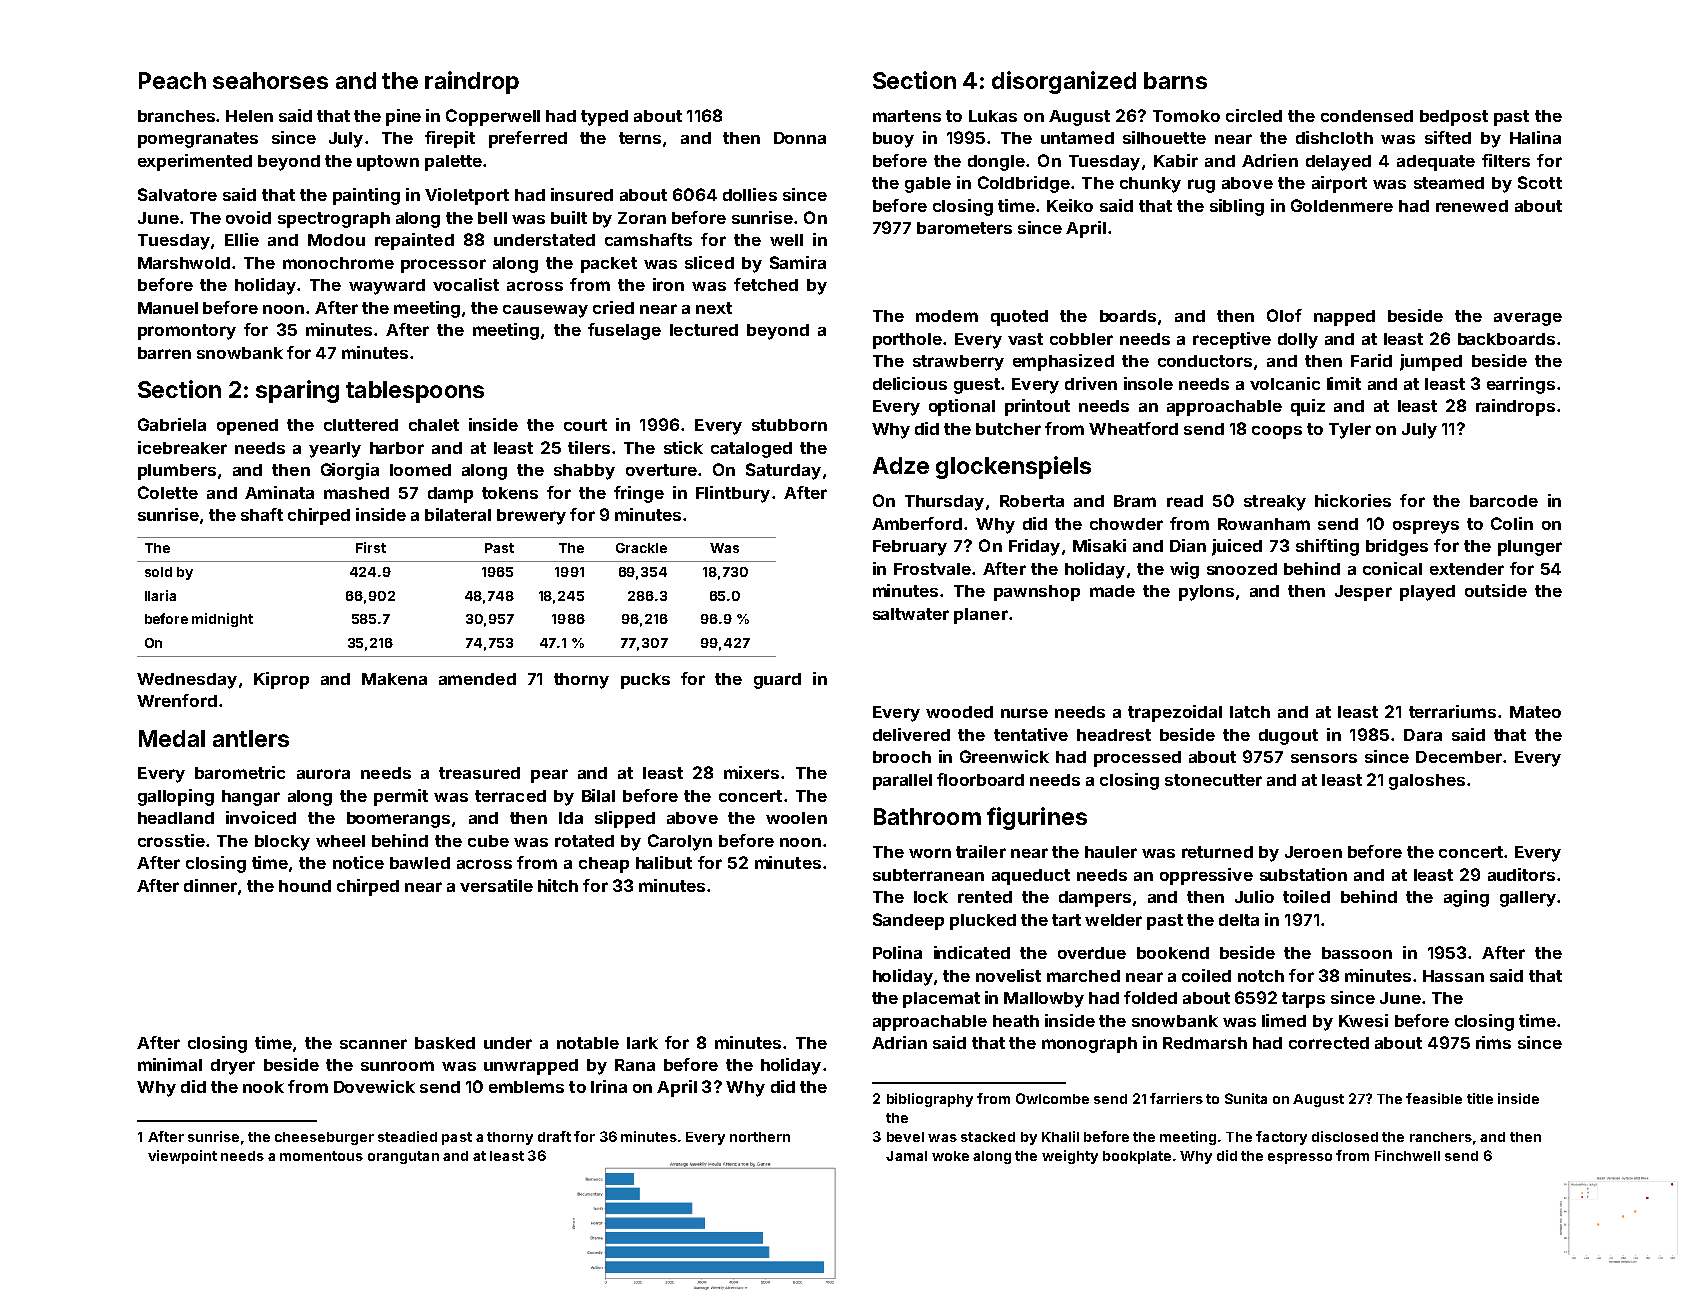 Image resolution: width=1699 pixels, height=1313 pixels. I want to click on pylons, so click(1206, 593).
